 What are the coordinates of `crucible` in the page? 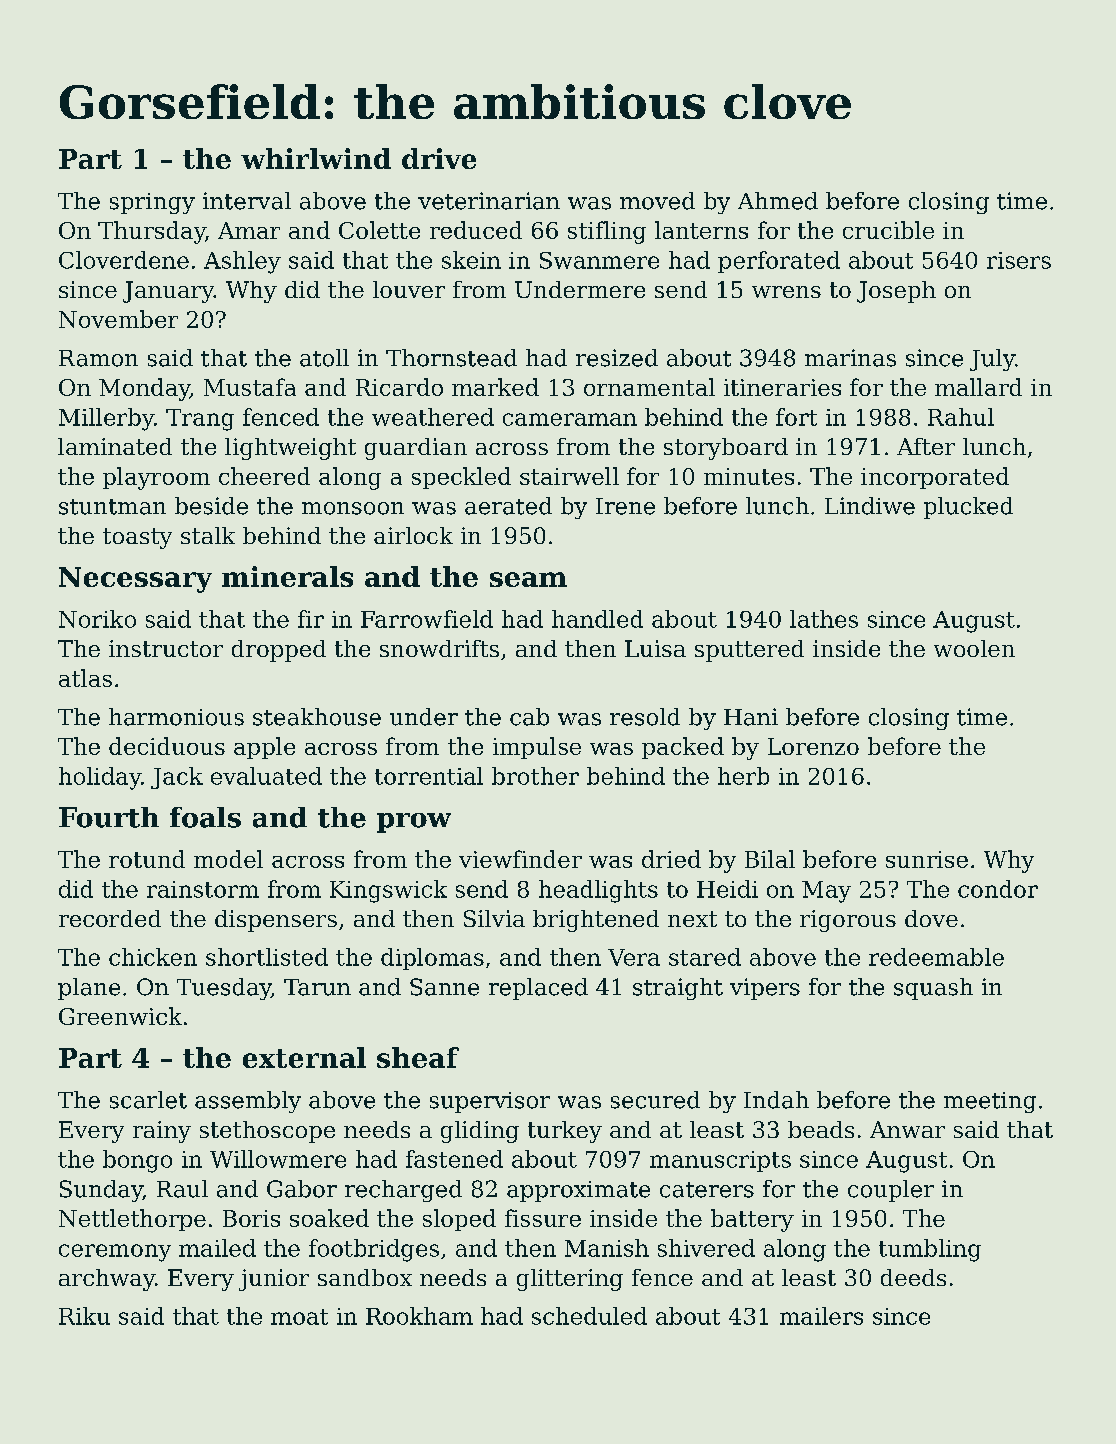 It's located at (888, 230).
